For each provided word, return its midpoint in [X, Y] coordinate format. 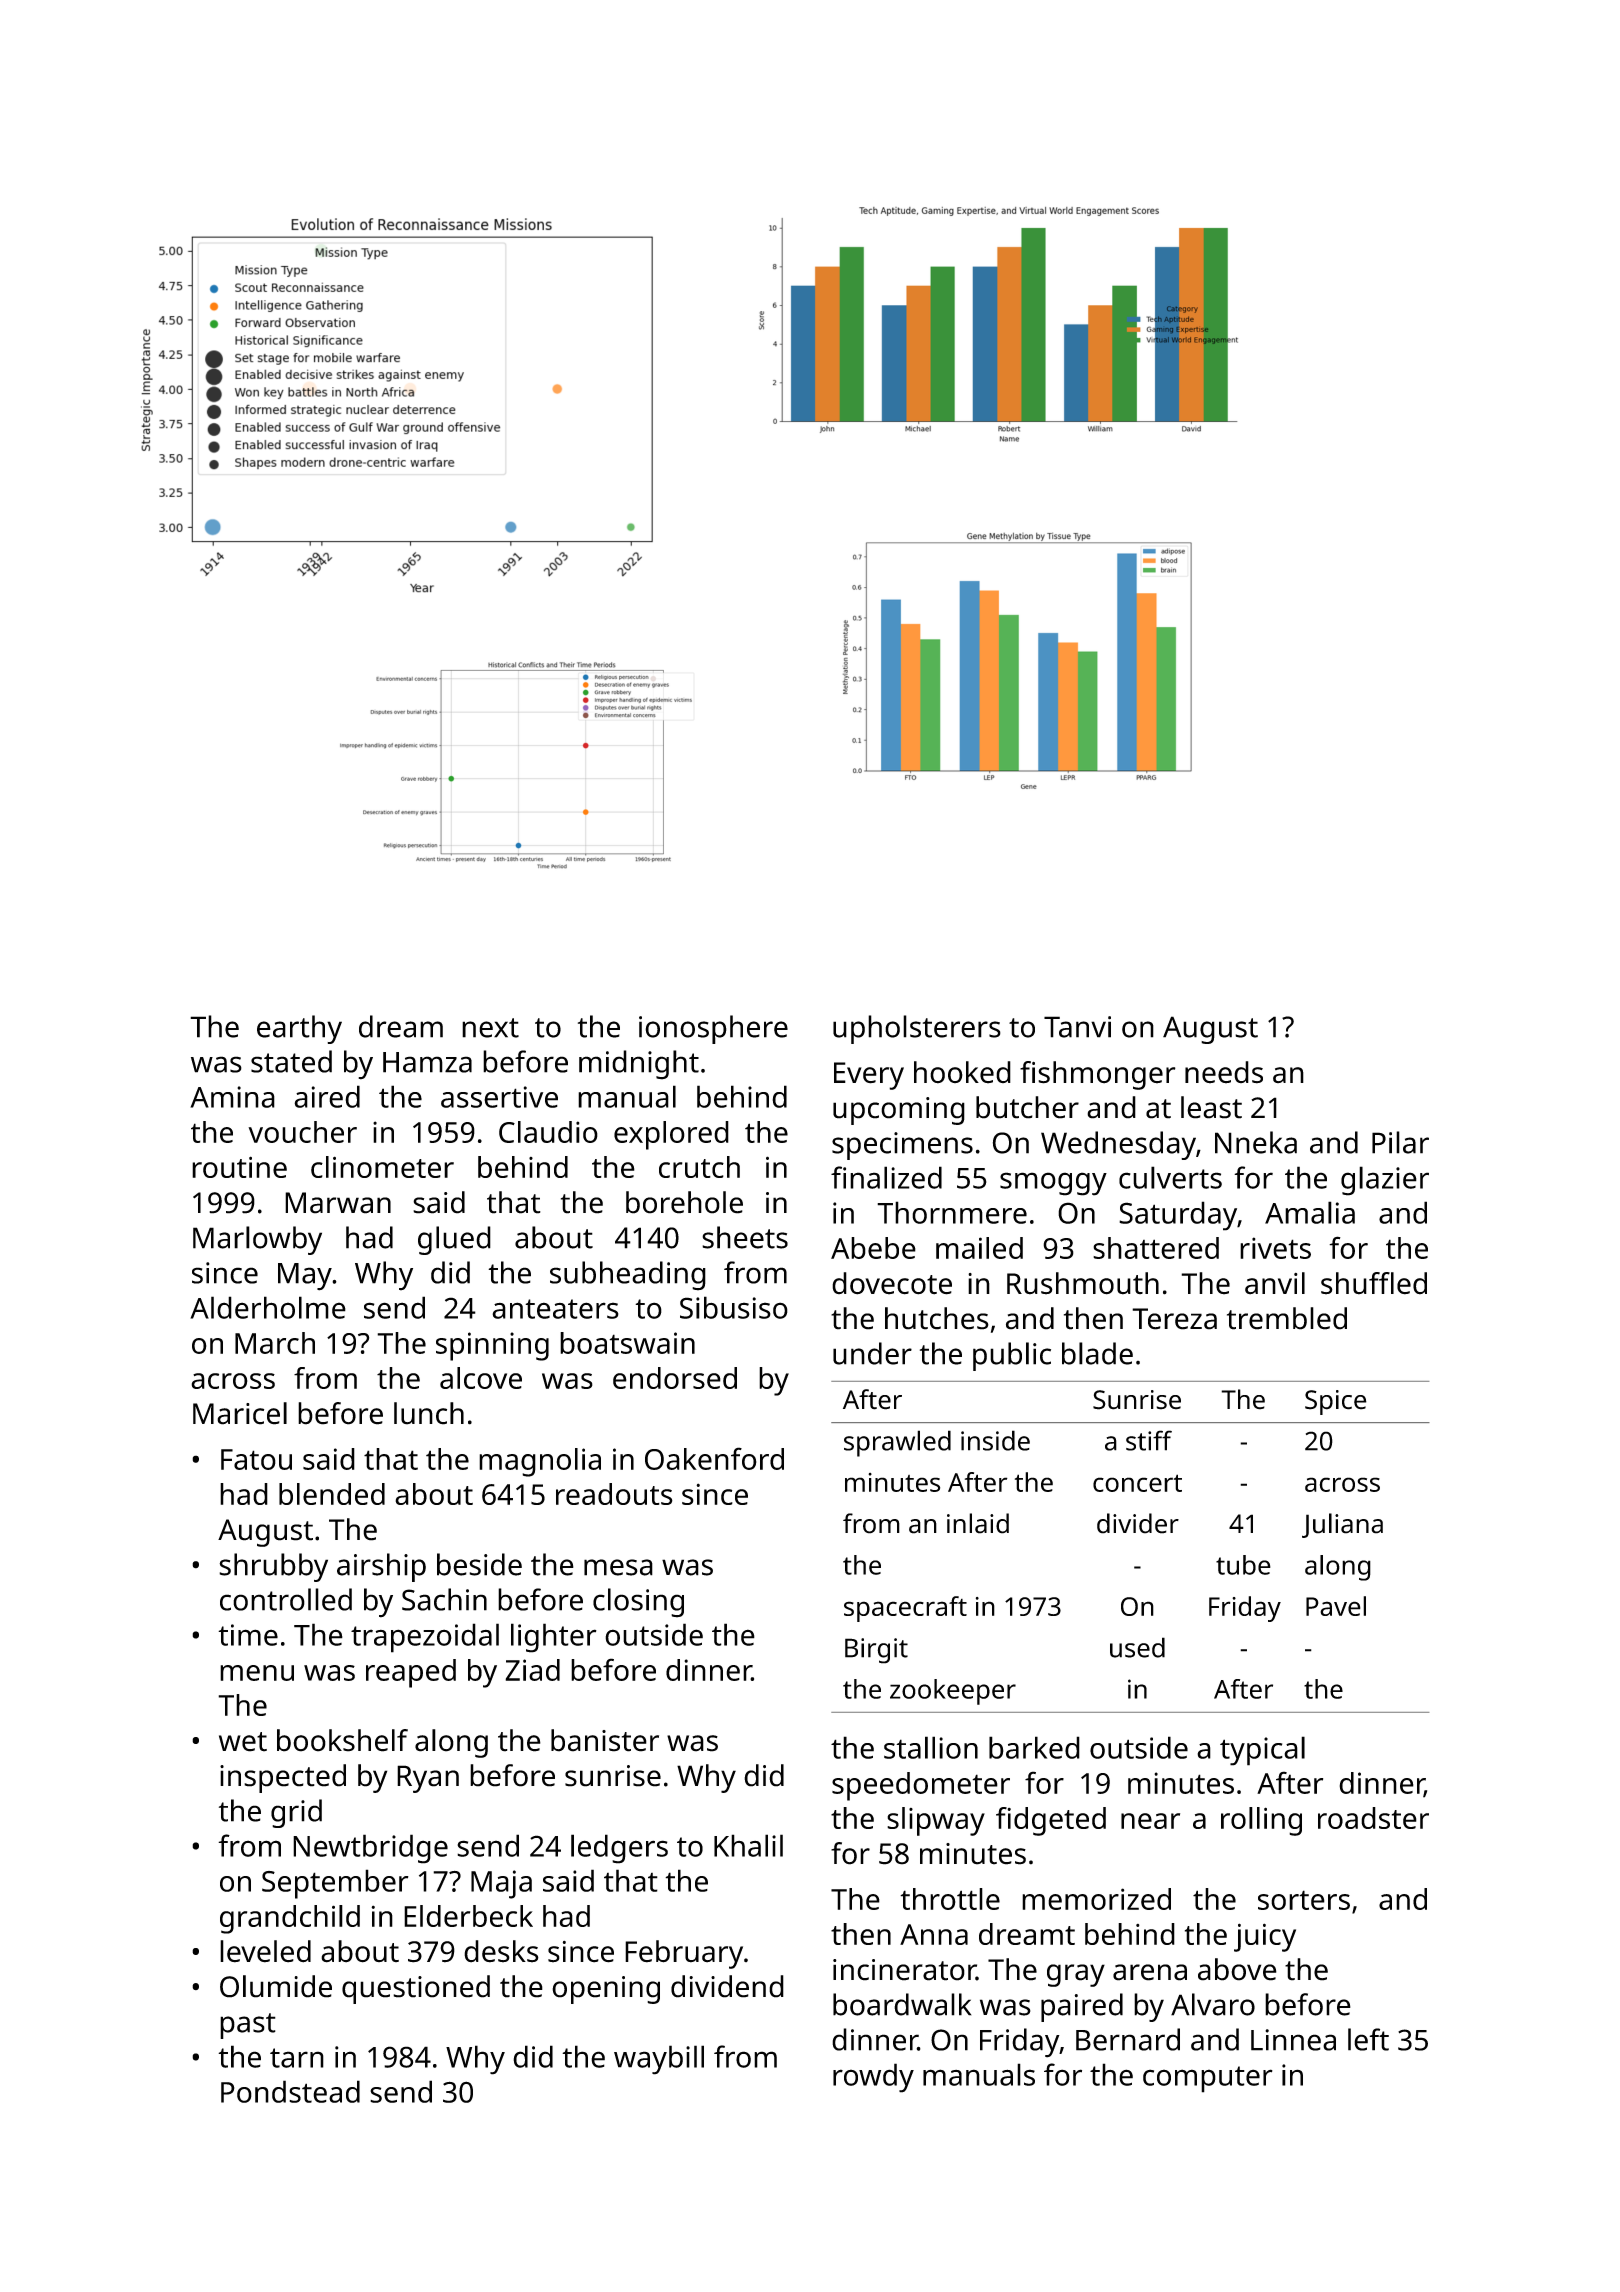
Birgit [876, 1651]
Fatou [256, 1459]
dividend [727, 1986]
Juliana [1342, 1525]
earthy [299, 1029]
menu [257, 1673]
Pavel [1336, 1606]
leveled [265, 1951]
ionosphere [713, 1029]
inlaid [978, 1523]
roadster [1373, 1818]
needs [1224, 1072]
